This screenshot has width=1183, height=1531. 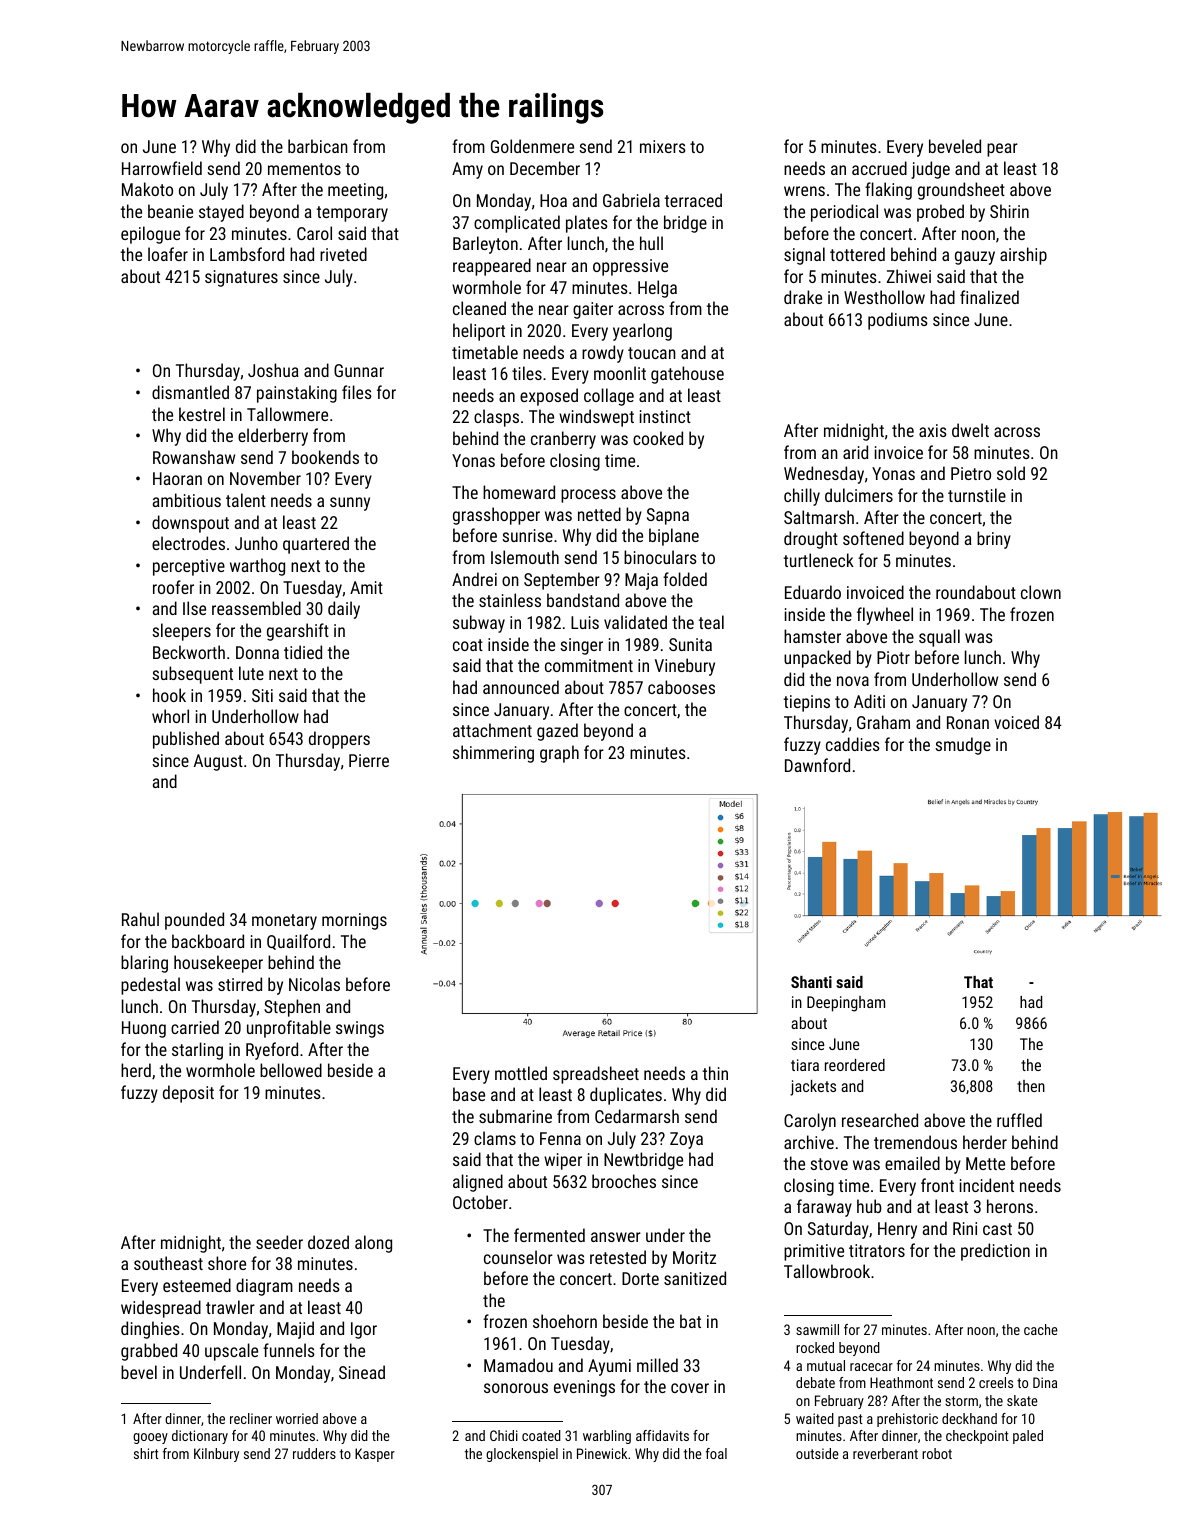 I want to click on mementos, so click(x=304, y=169).
